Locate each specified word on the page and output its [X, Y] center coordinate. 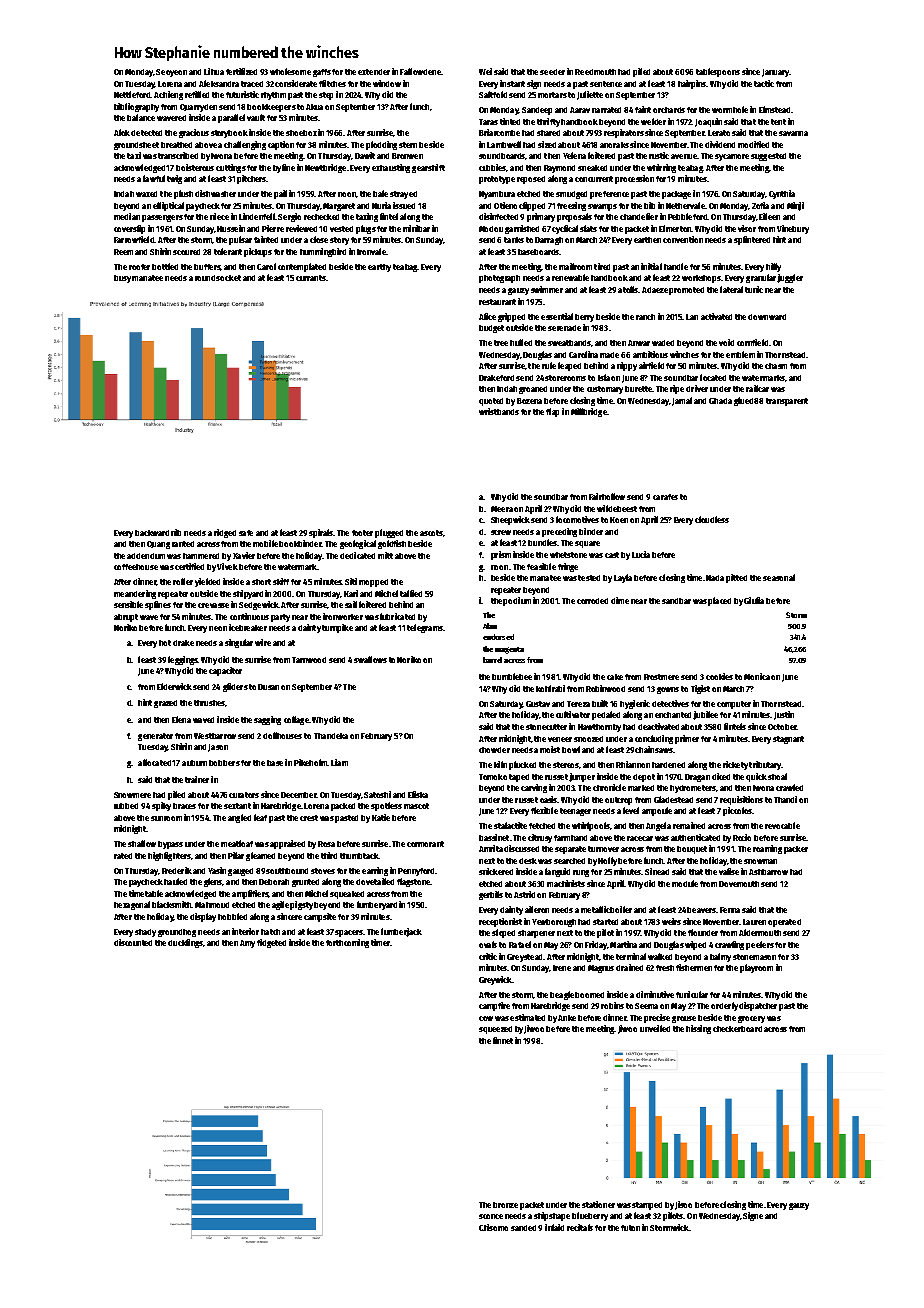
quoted [491, 402]
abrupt [126, 618]
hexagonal [132, 905]
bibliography [136, 107]
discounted [133, 942]
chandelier [639, 216]
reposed [531, 180]
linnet [503, 1040]
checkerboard [737, 1029]
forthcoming [347, 943]
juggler [790, 278]
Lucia [641, 554]
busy [122, 279]
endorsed [498, 637]
